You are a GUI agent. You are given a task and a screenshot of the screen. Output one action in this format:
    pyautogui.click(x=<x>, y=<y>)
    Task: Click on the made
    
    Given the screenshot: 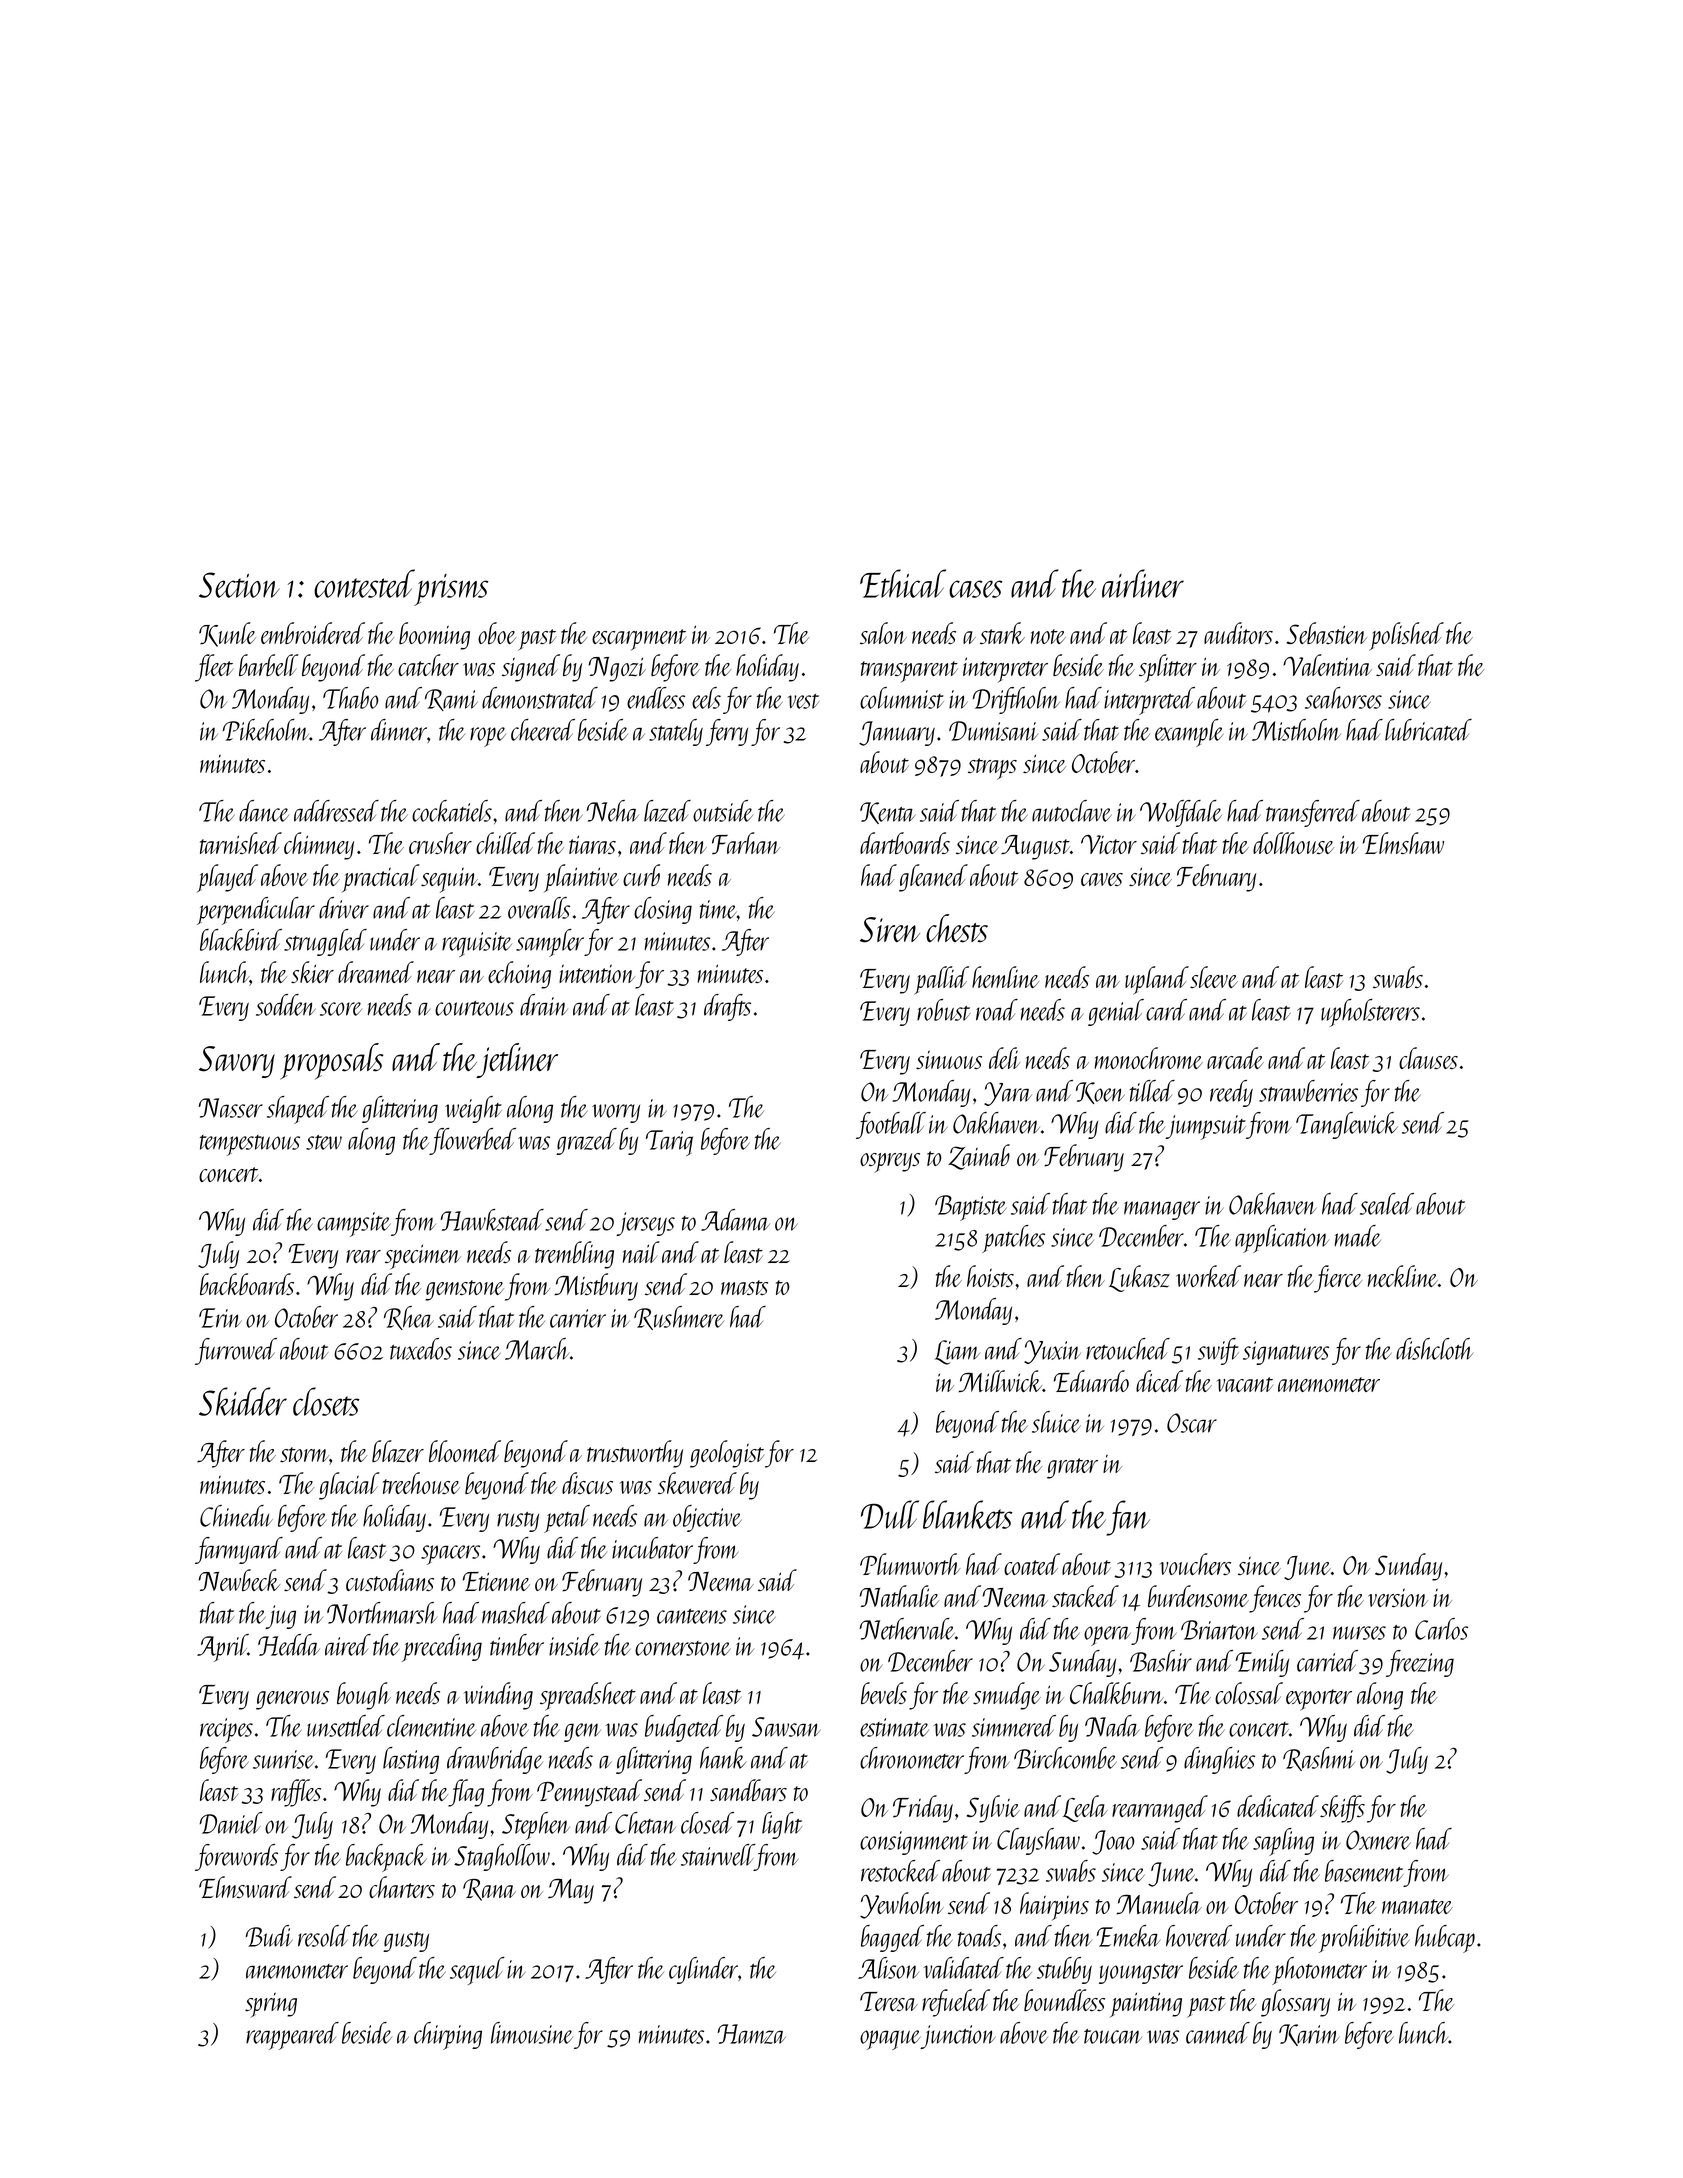 What is the action you would take?
    pyautogui.click(x=1358, y=1236)
